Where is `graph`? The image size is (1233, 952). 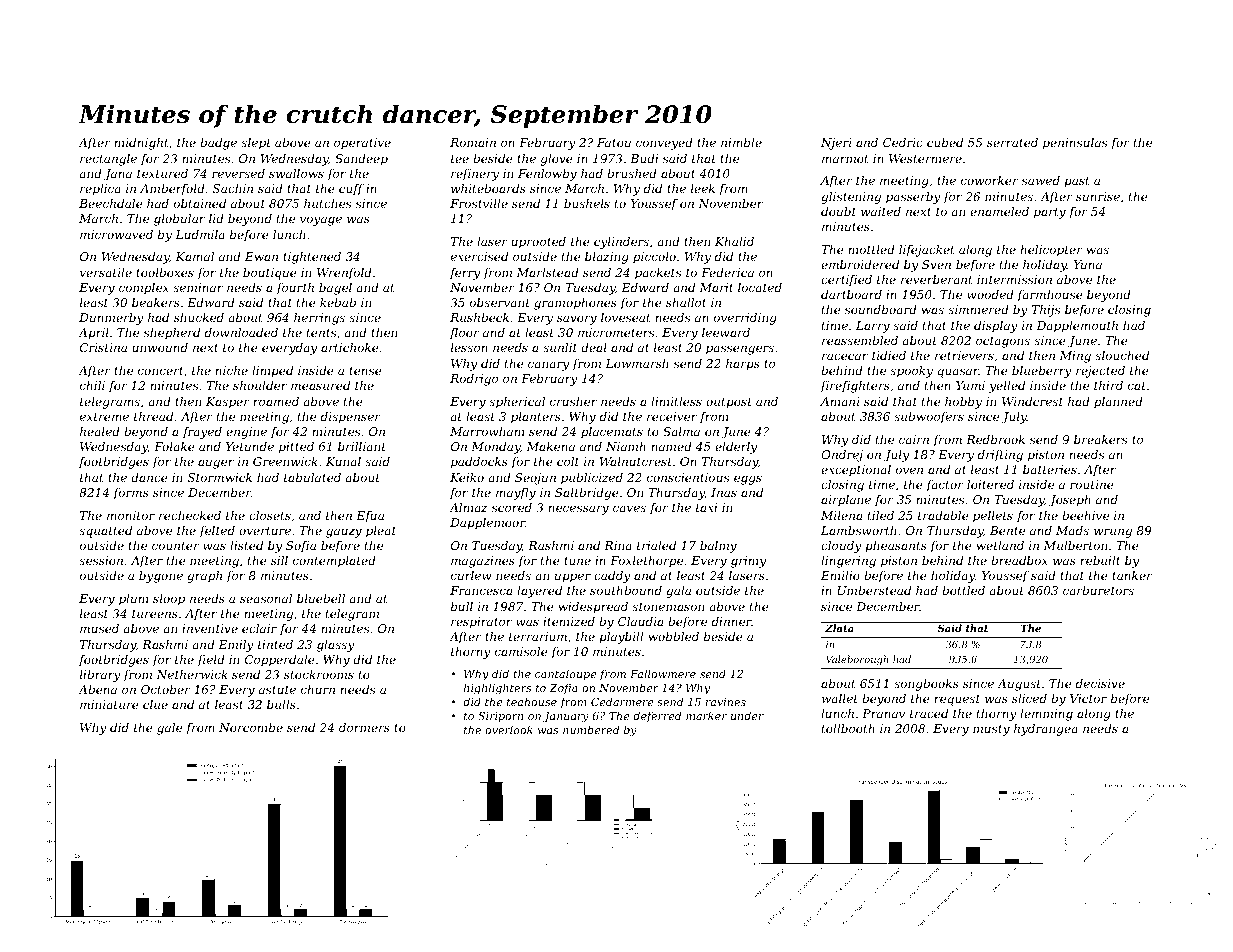 graph is located at coordinates (204, 577).
